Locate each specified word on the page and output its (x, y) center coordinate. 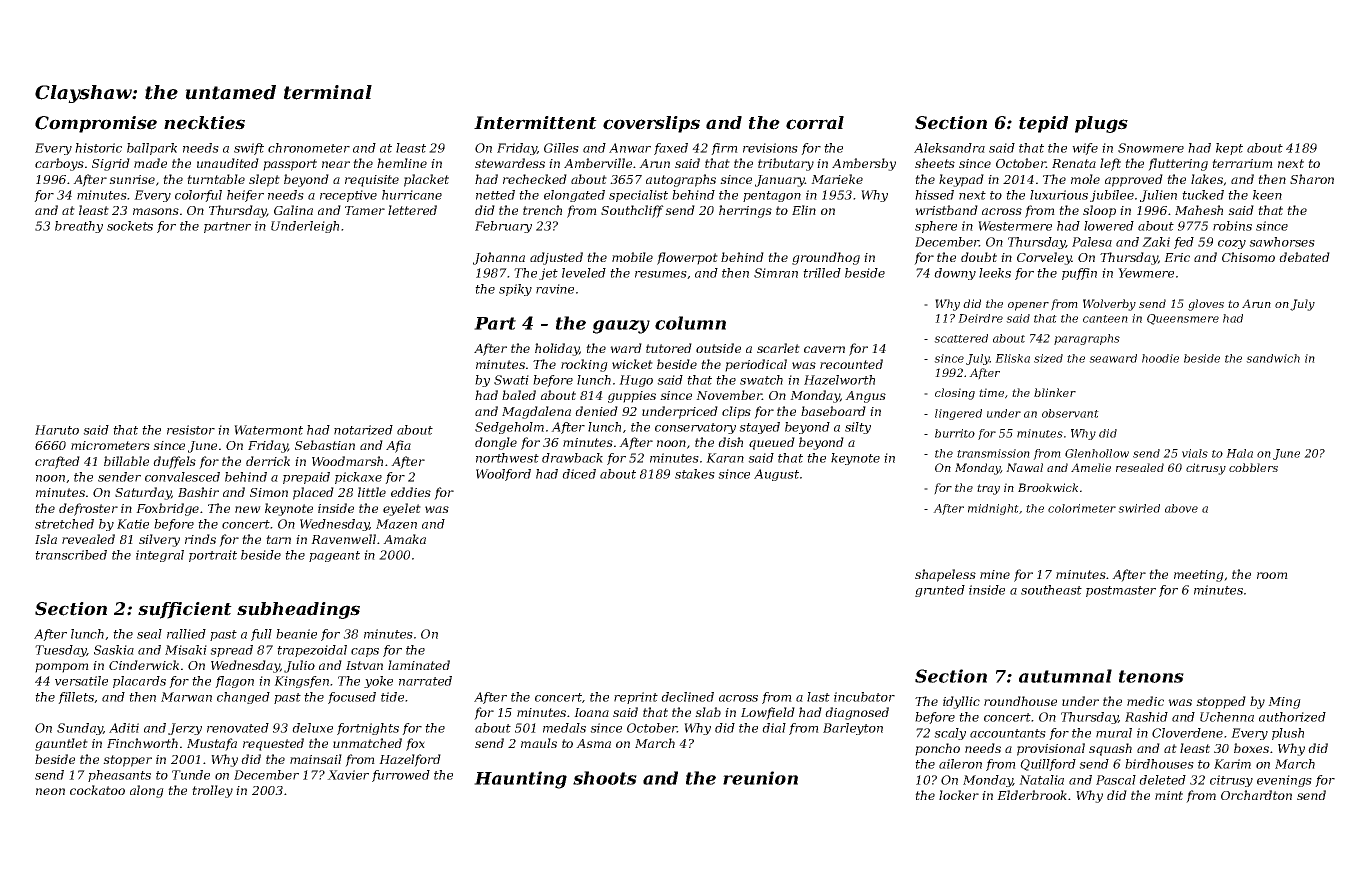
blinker (1055, 392)
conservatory (695, 428)
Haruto (57, 430)
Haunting (520, 780)
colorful (198, 196)
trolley (212, 791)
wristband (946, 210)
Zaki (1156, 242)
